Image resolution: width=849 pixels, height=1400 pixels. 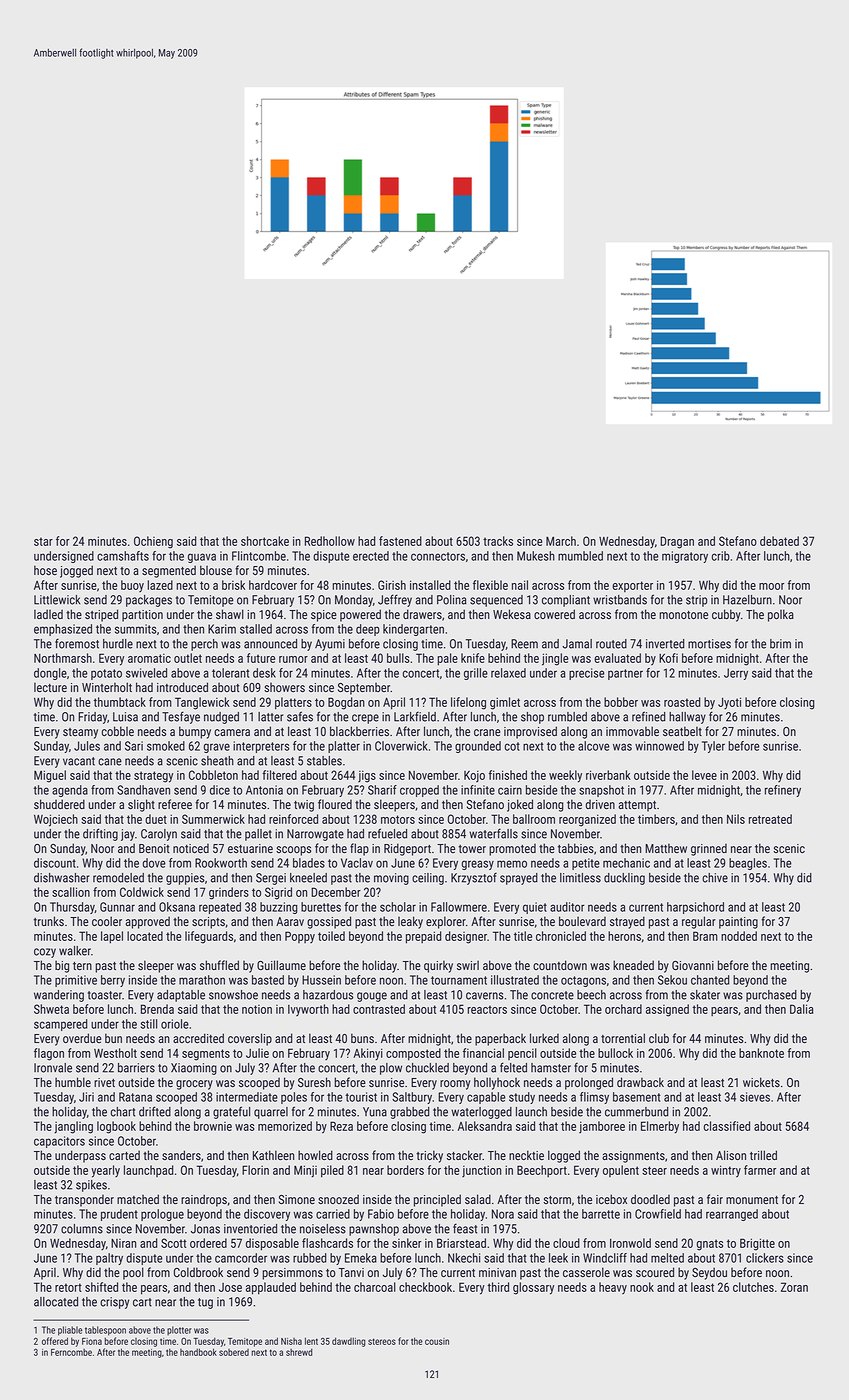 What do you see at coordinates (536, 556) in the document?
I see `Mukesh` at bounding box center [536, 556].
